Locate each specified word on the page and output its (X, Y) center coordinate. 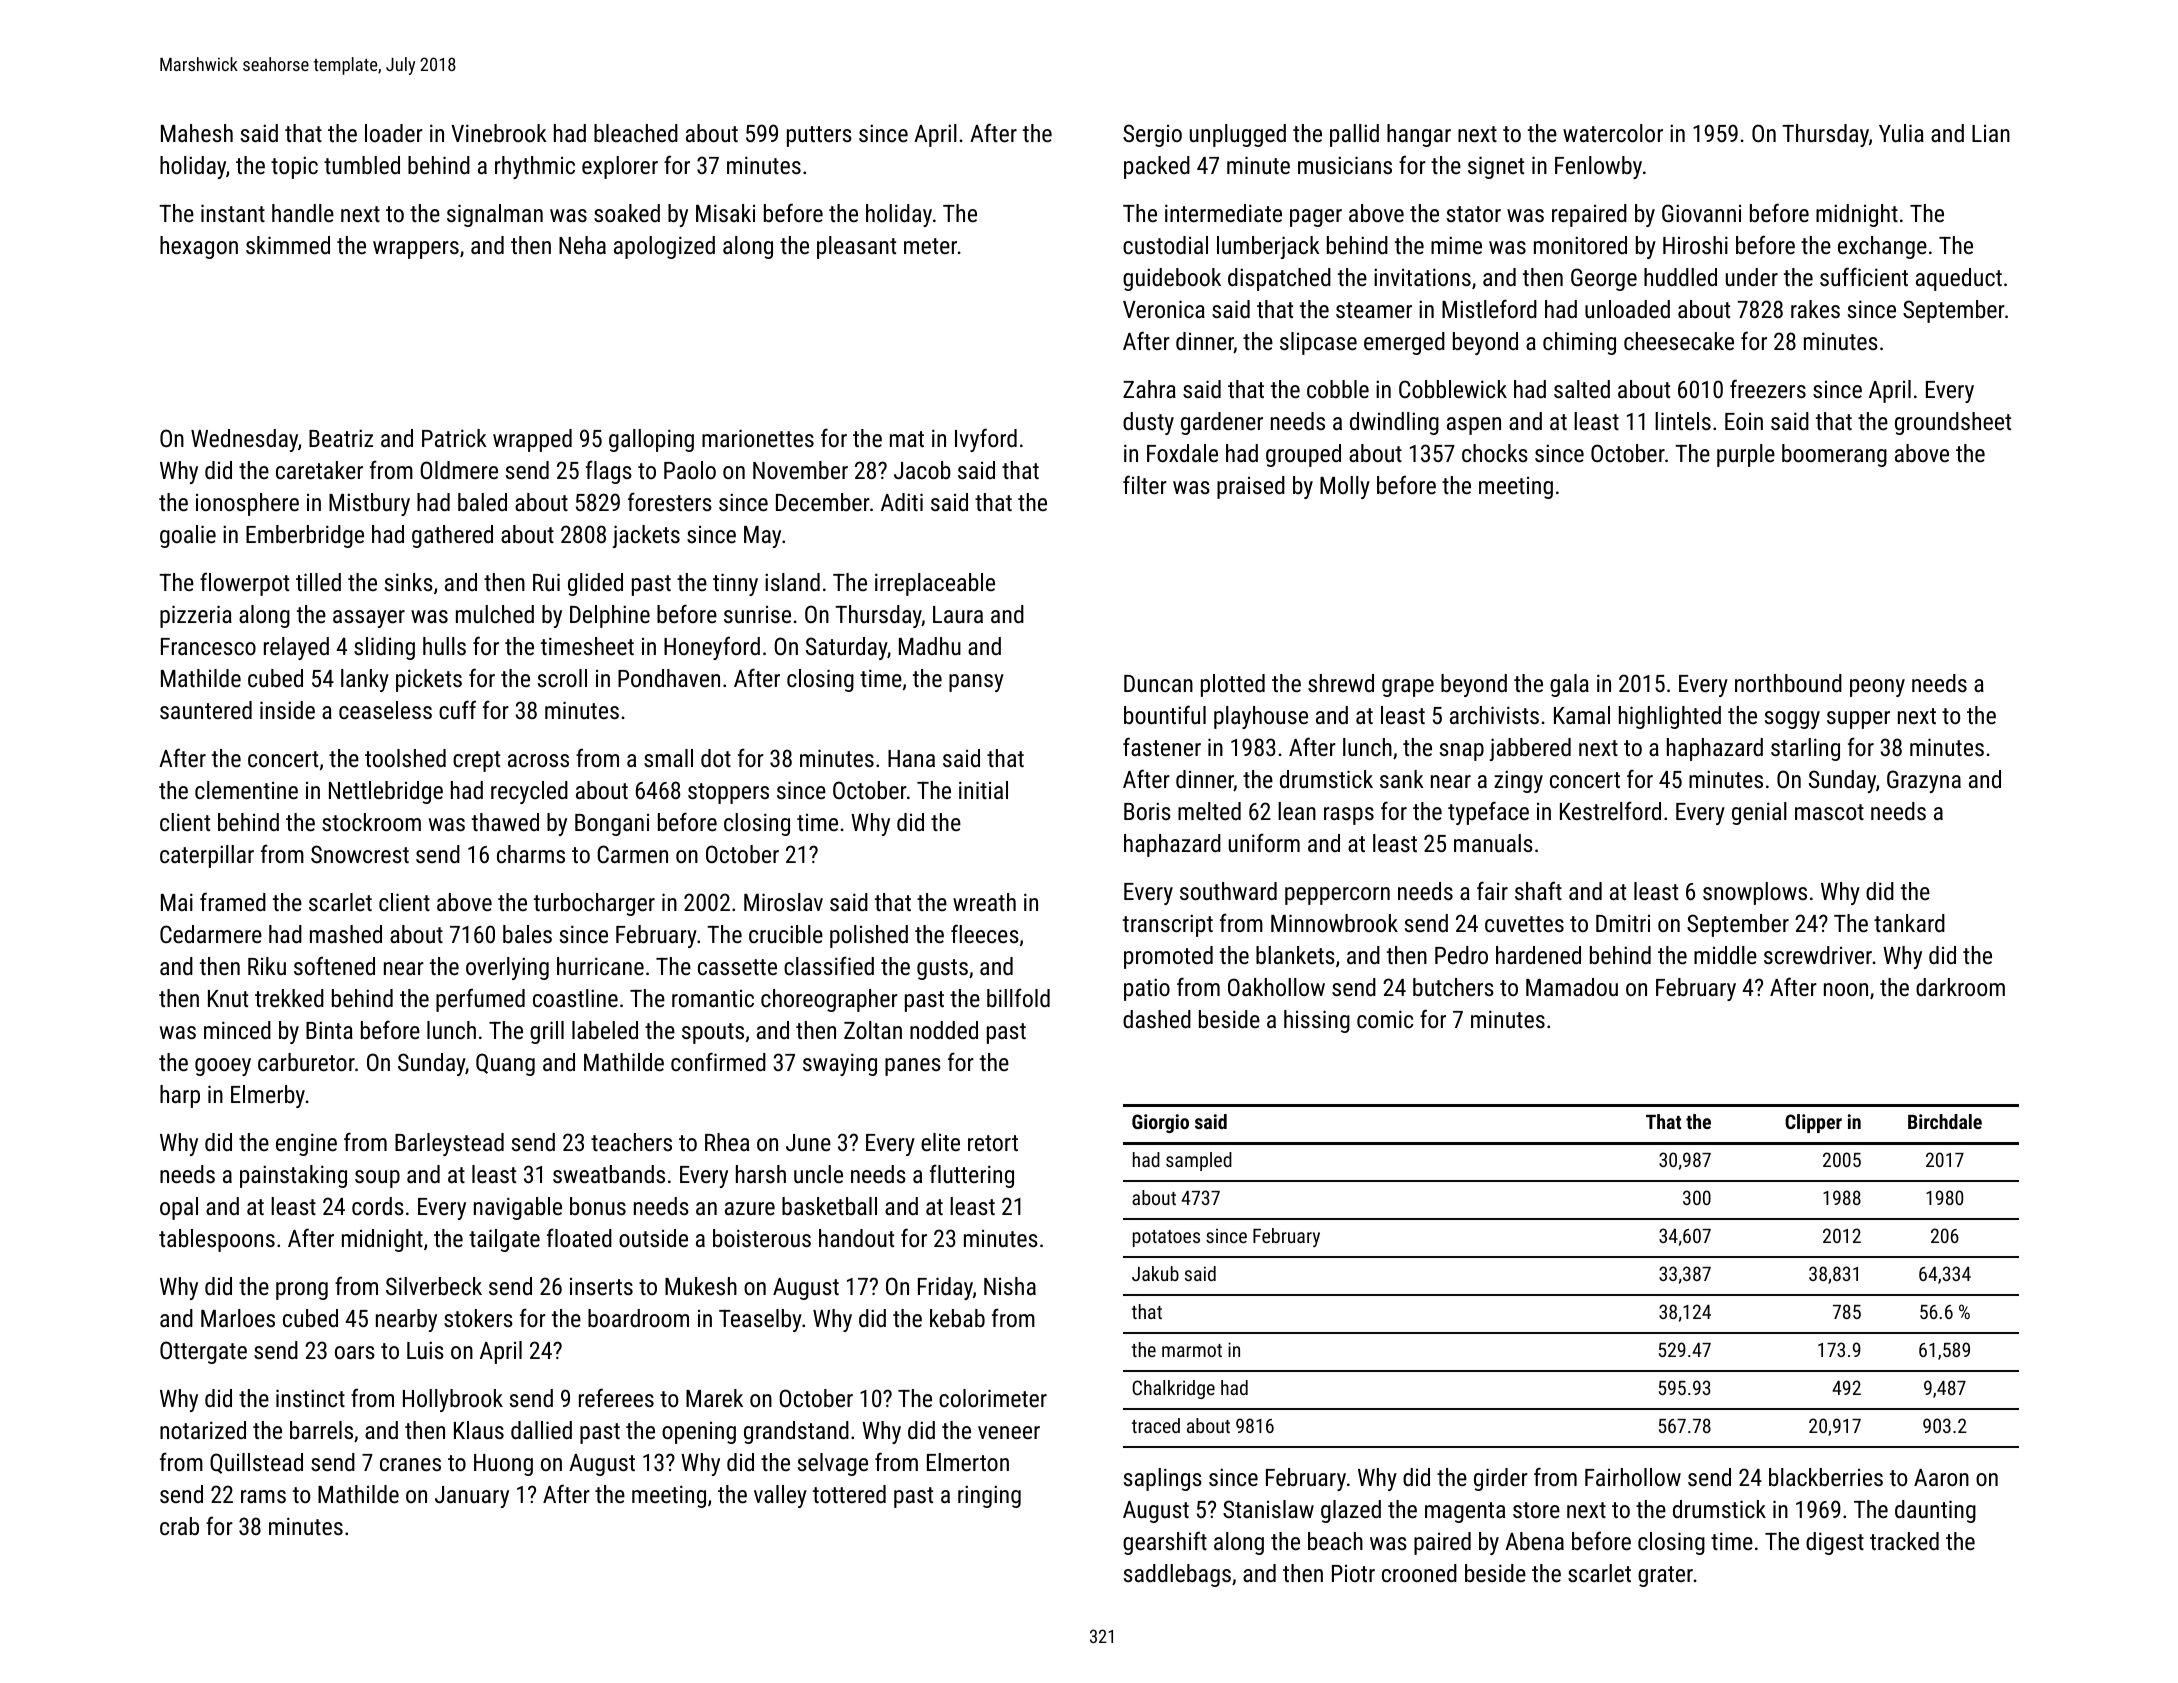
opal (179, 1208)
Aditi (902, 502)
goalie (188, 536)
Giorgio (1160, 1123)
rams (263, 1496)
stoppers (728, 793)
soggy (1792, 720)
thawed (505, 822)
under (1752, 277)
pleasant (856, 247)
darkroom (1960, 987)
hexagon (199, 247)
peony (1877, 688)
